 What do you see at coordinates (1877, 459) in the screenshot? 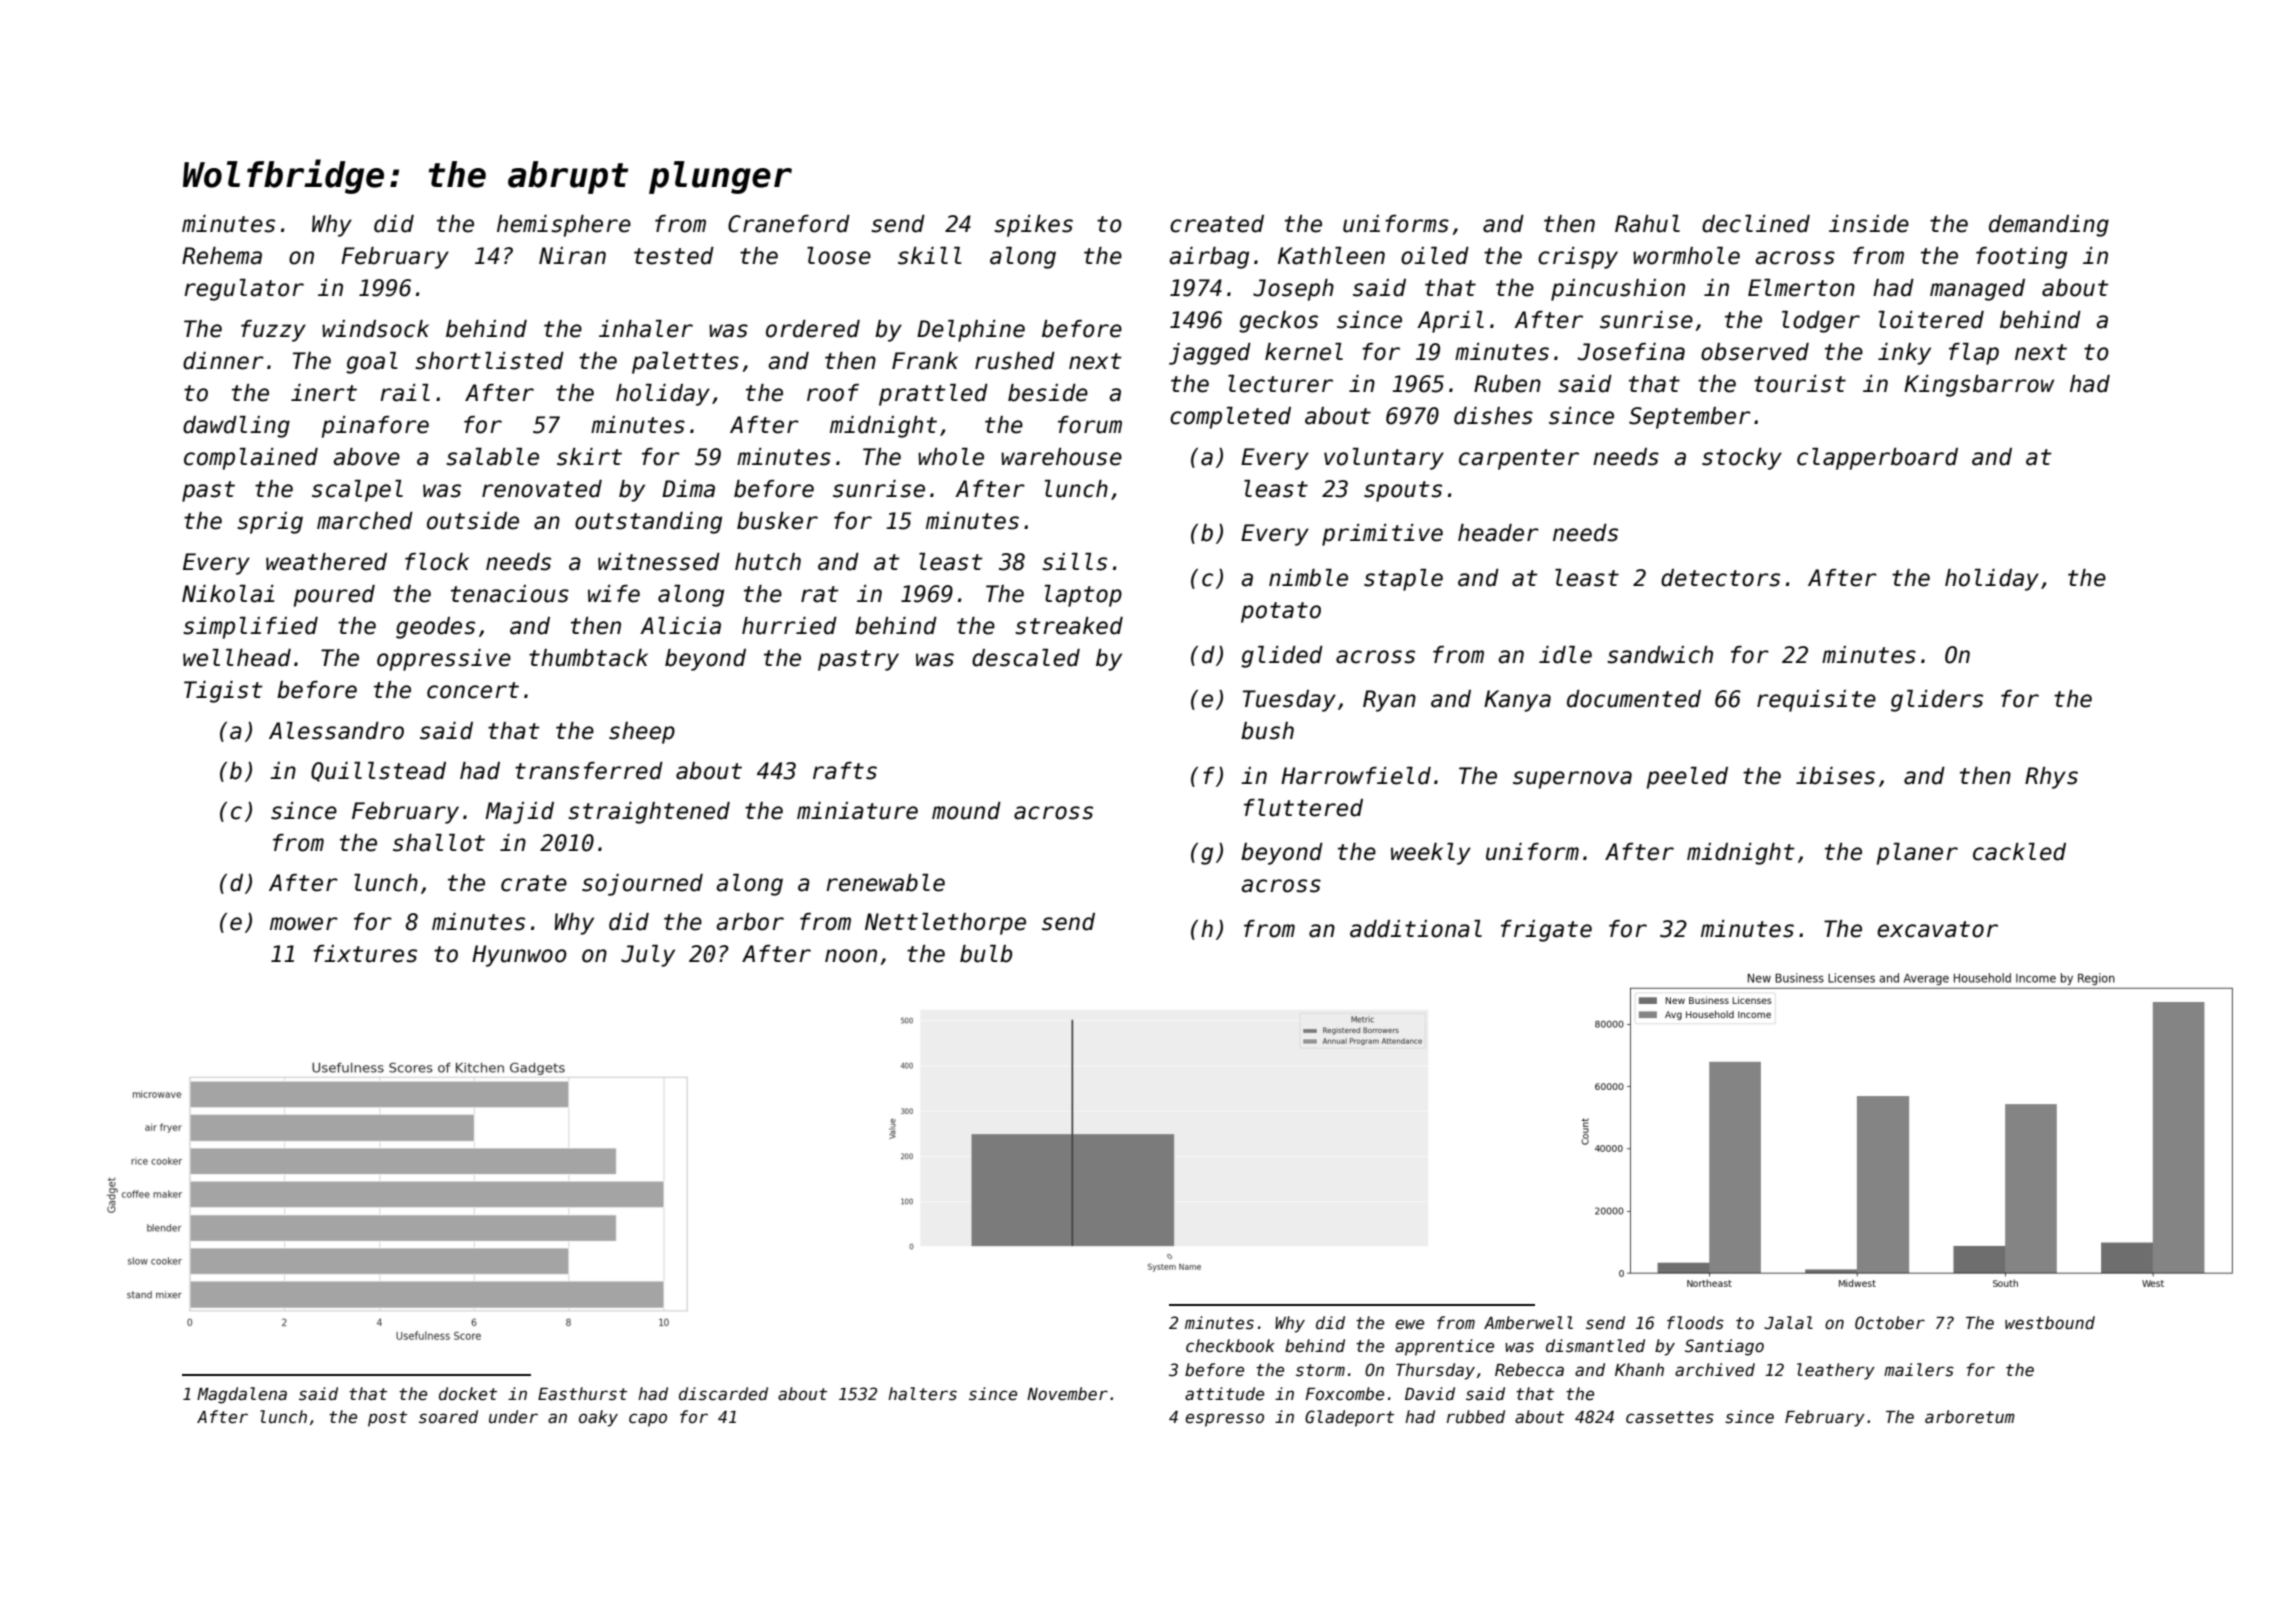
I see `clapperboard` at bounding box center [1877, 459].
